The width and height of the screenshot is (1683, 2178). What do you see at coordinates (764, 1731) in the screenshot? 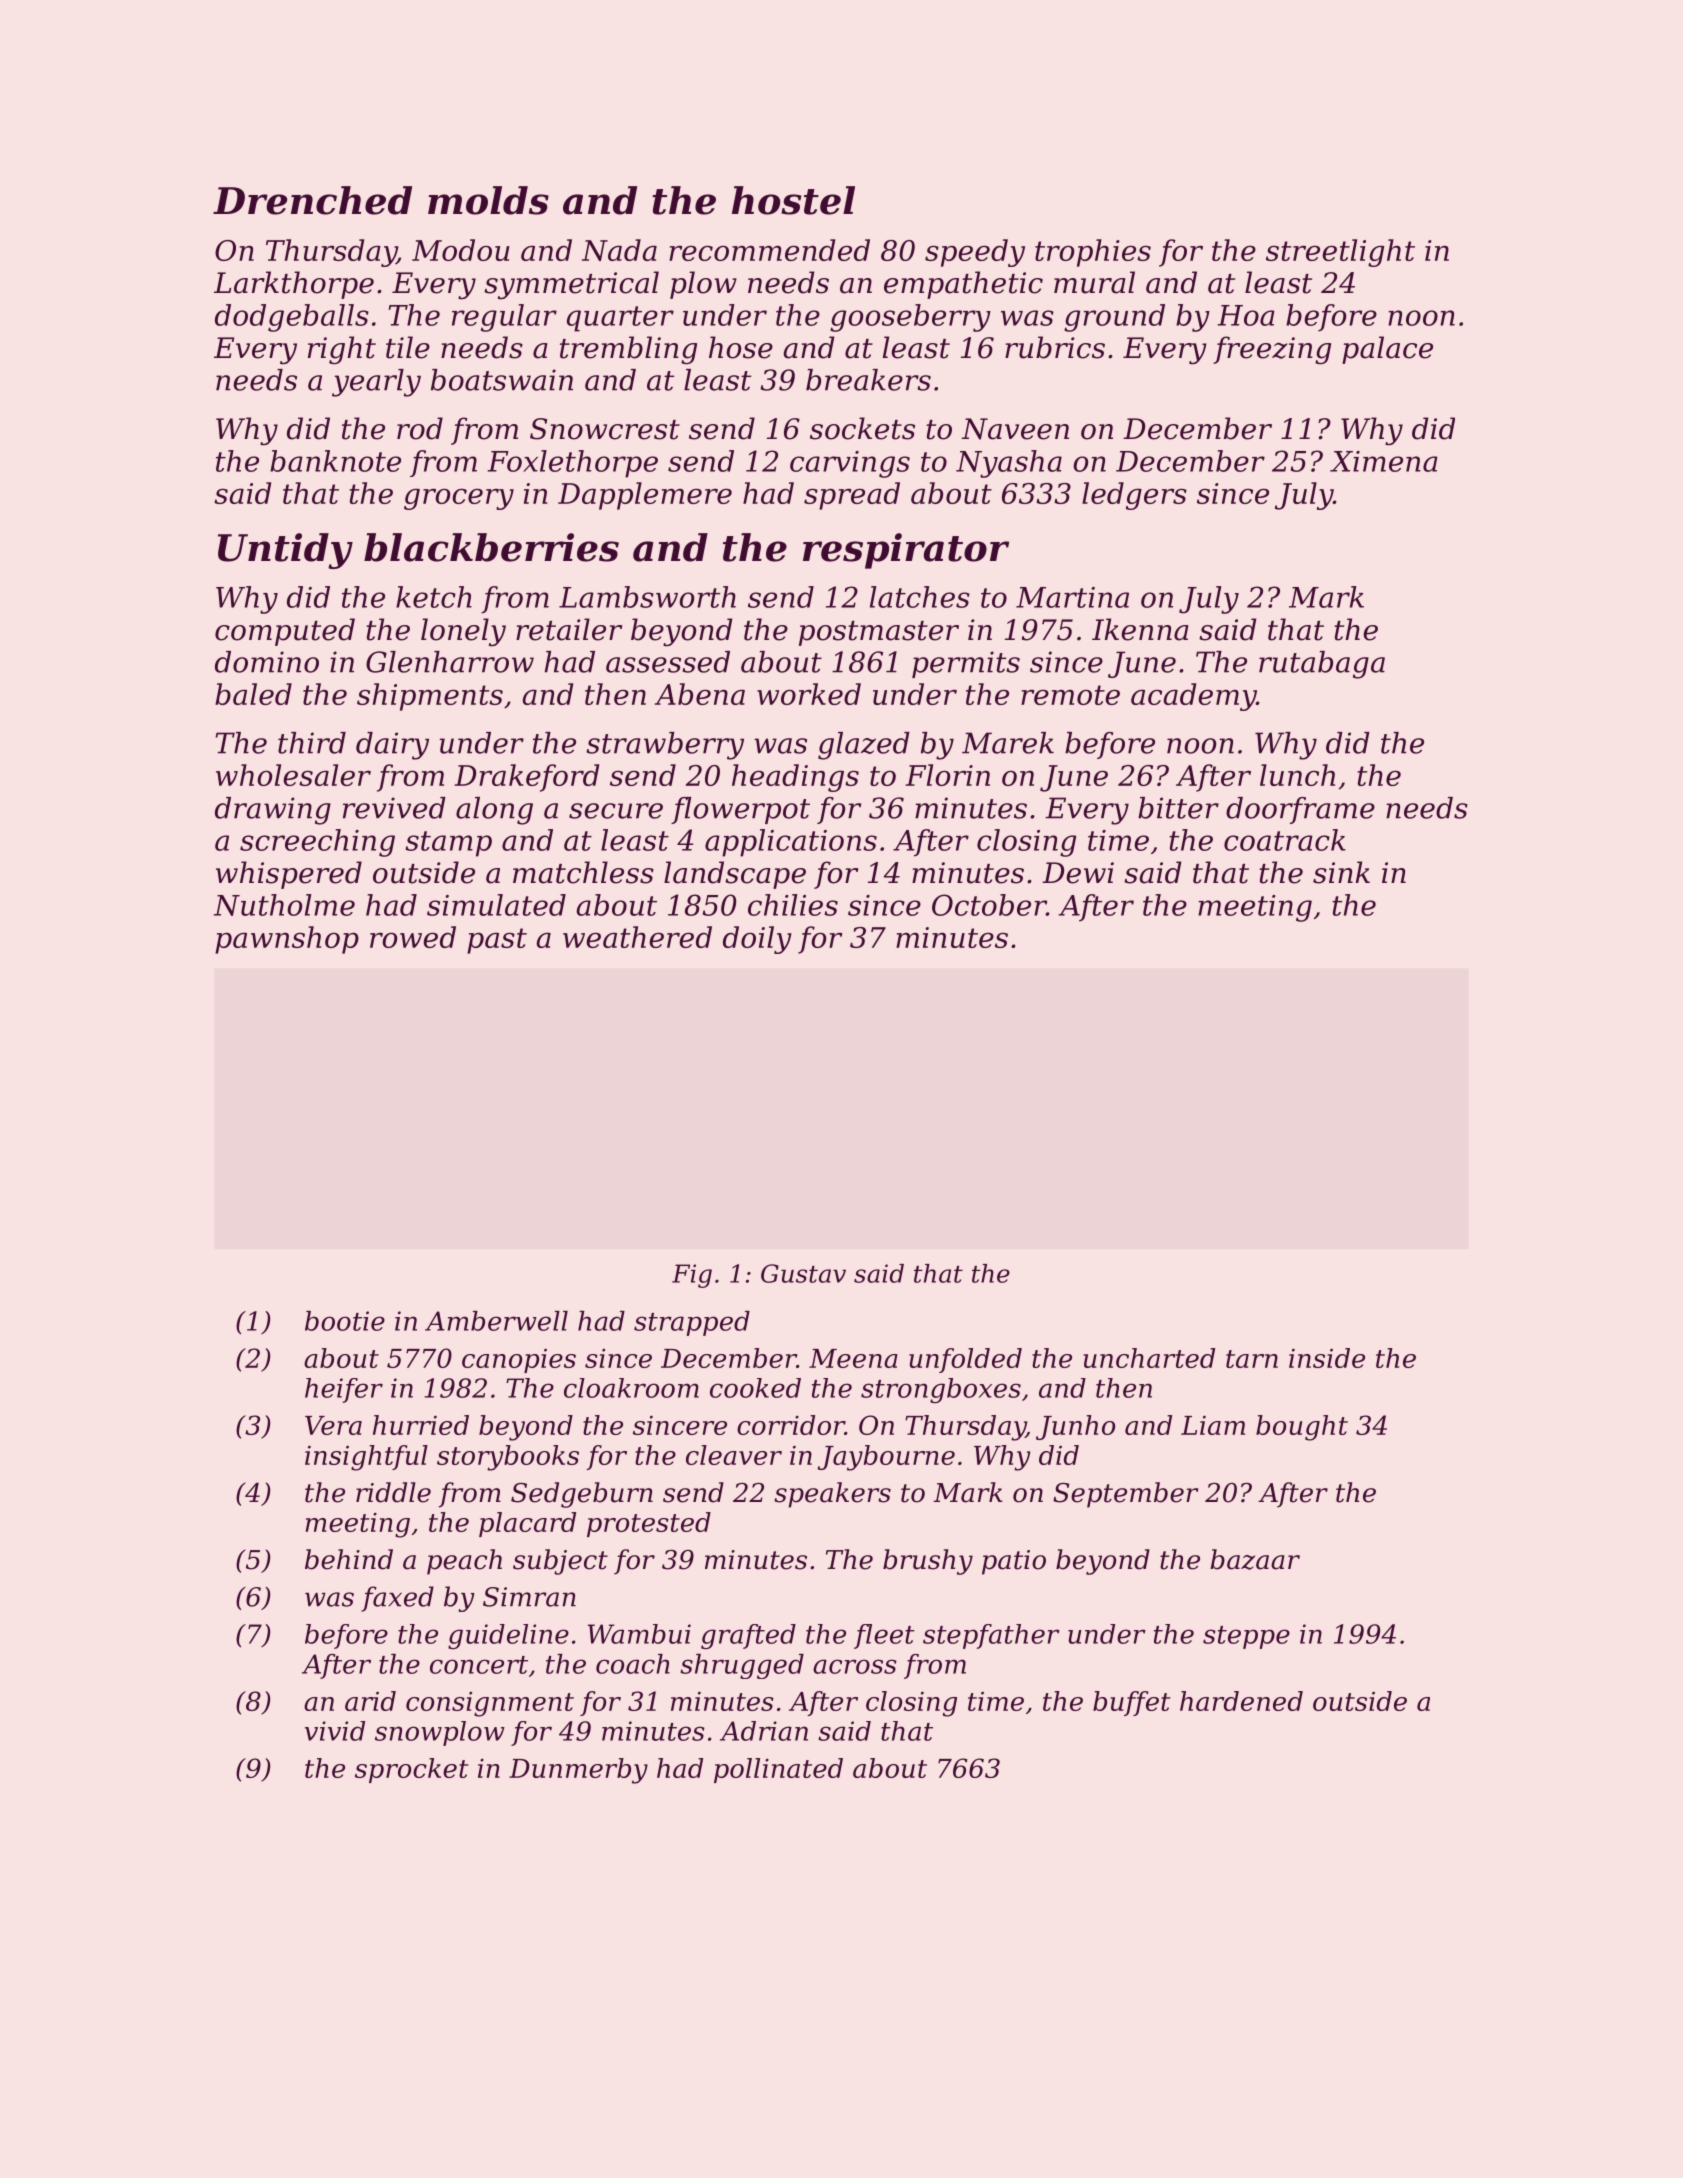
I see `Adrian` at bounding box center [764, 1731].
